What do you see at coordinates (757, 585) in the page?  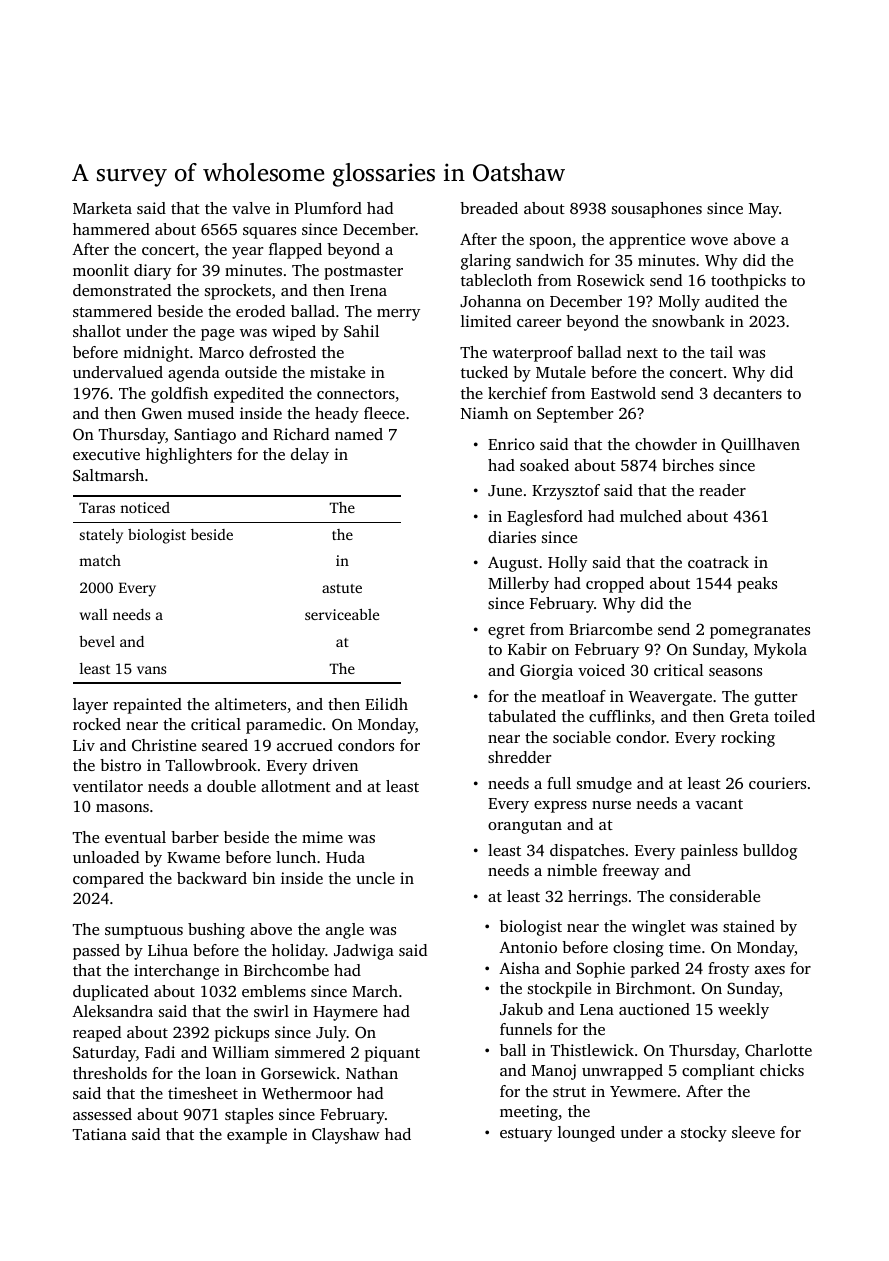 I see `peaks` at bounding box center [757, 585].
